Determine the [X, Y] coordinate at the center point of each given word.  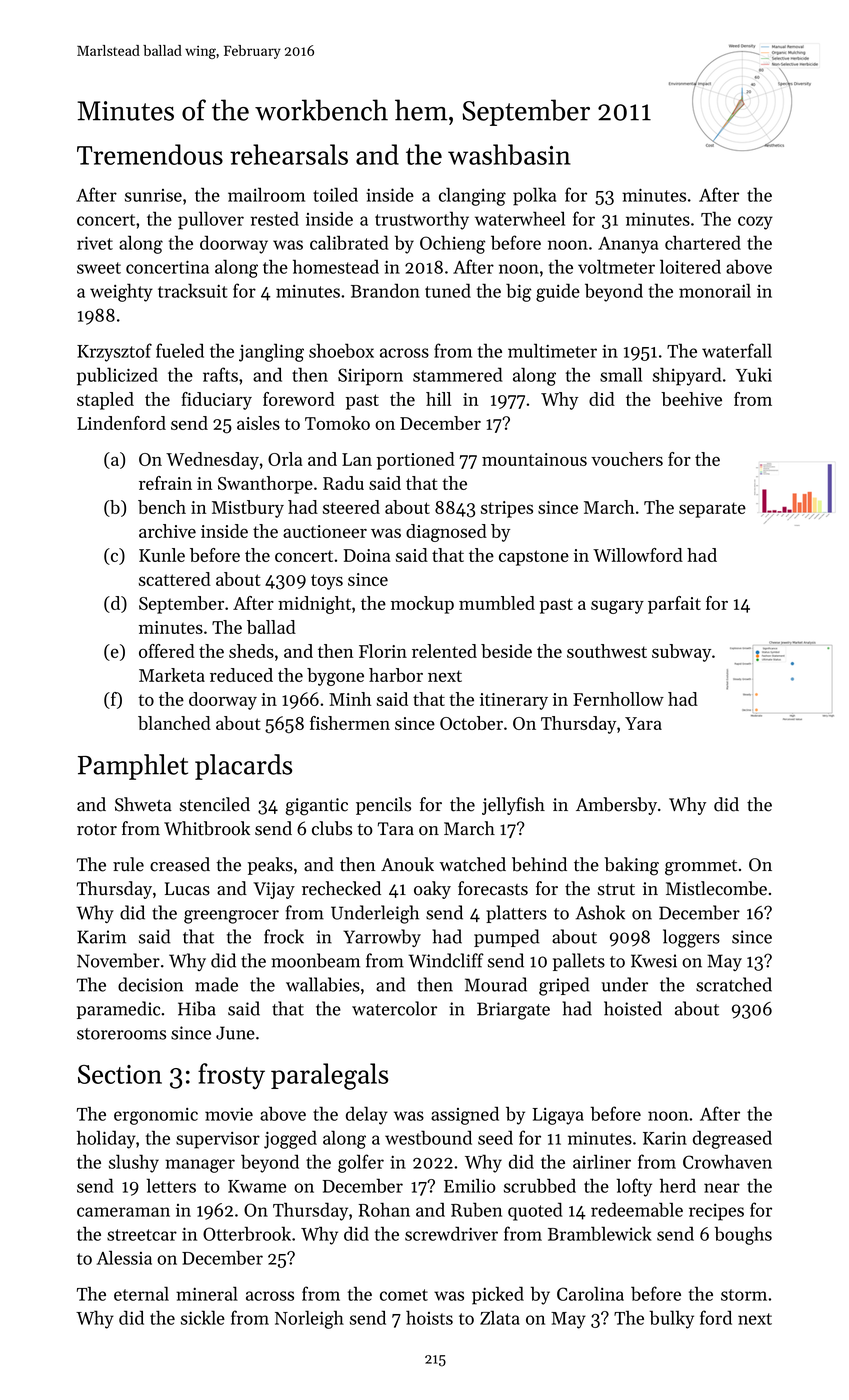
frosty [231, 1076]
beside [506, 651]
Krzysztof [114, 352]
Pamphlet [133, 767]
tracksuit [193, 291]
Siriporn [370, 377]
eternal [141, 1293]
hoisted [633, 1008]
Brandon [385, 290]
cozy [755, 223]
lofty [634, 1187]
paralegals [329, 1076]
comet [404, 1295]
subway [681, 653]
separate [712, 510]
